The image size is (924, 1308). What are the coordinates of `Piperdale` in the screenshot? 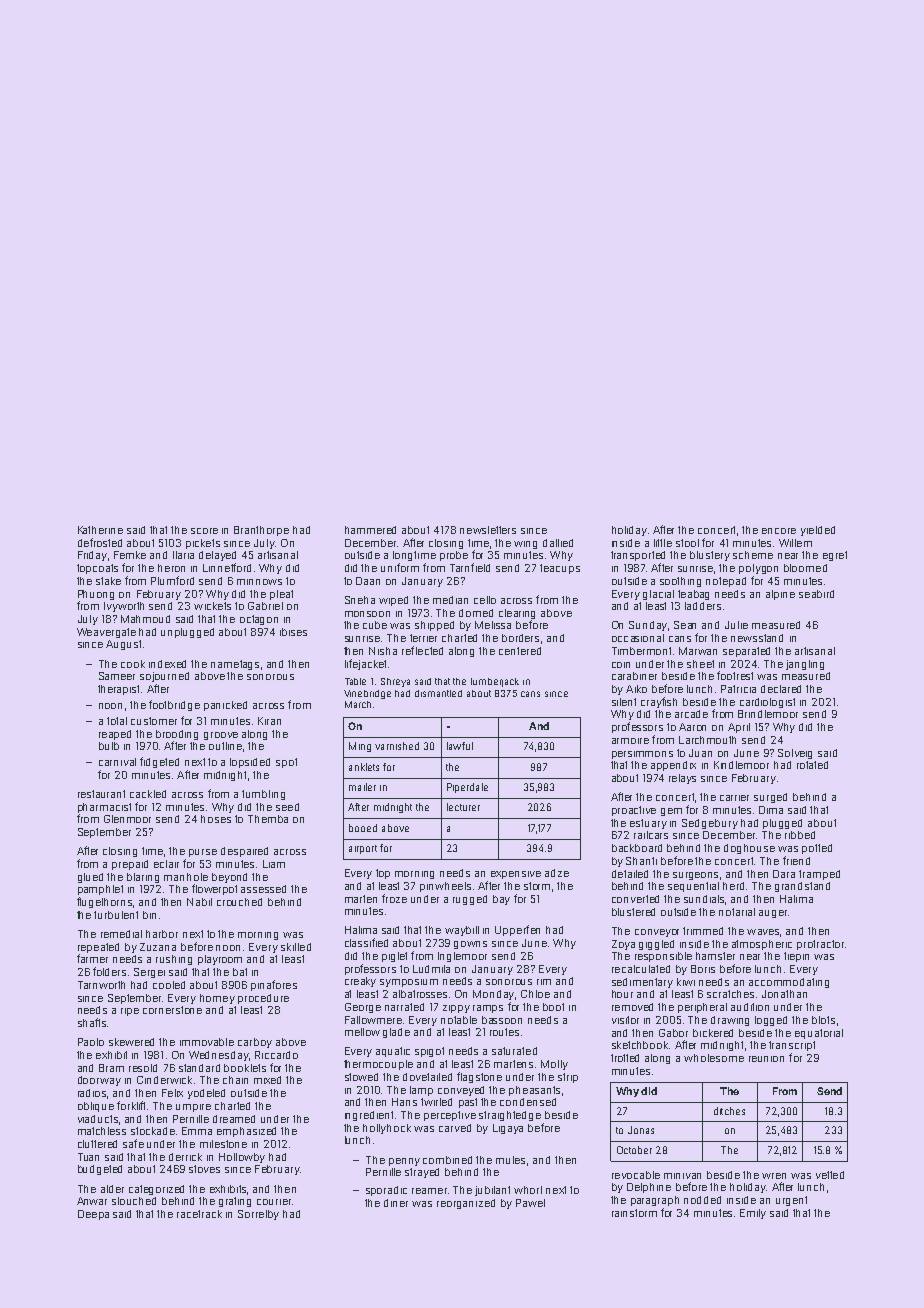 It's located at (467, 788).
